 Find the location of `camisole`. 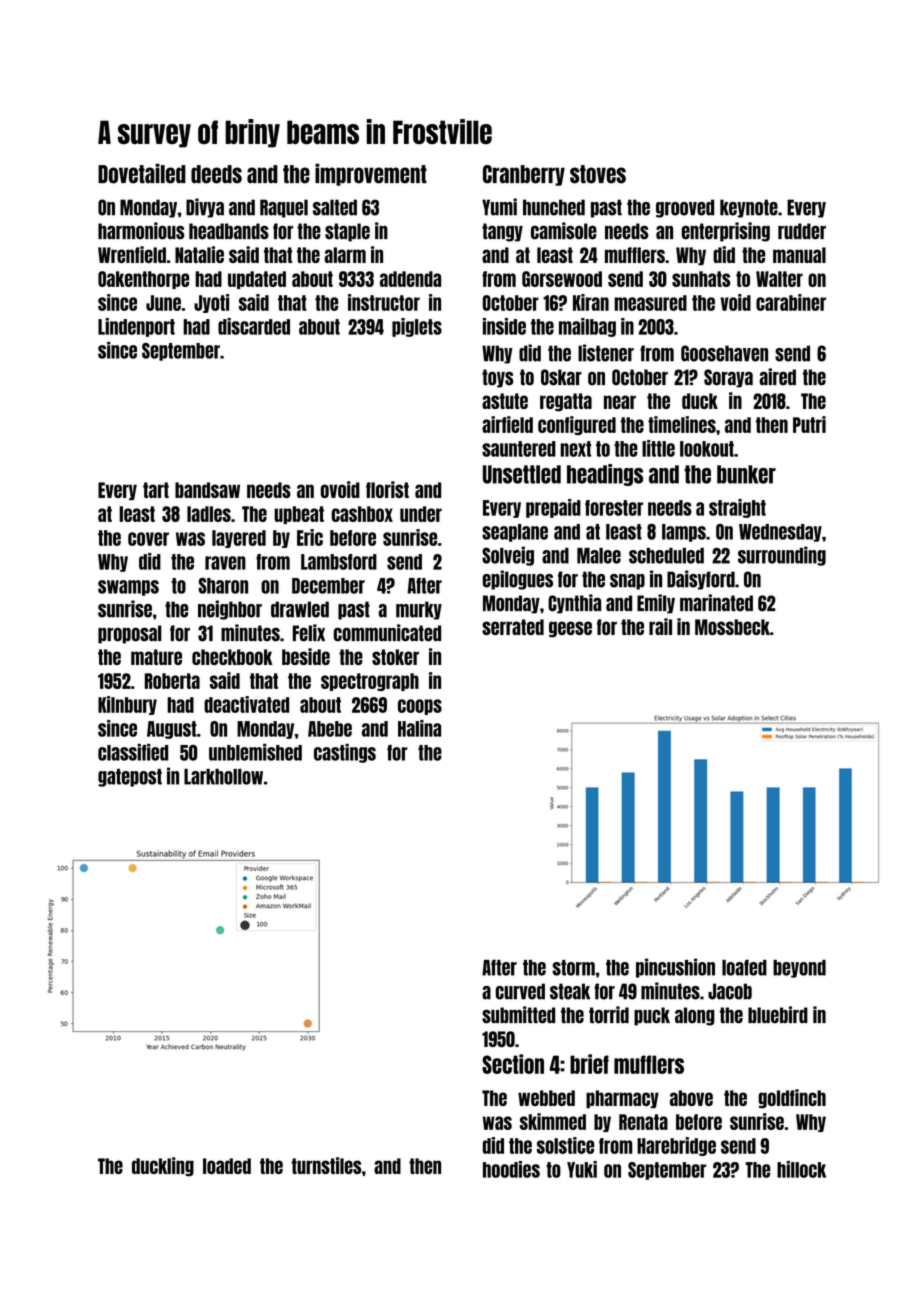

camisole is located at coordinates (564, 231).
